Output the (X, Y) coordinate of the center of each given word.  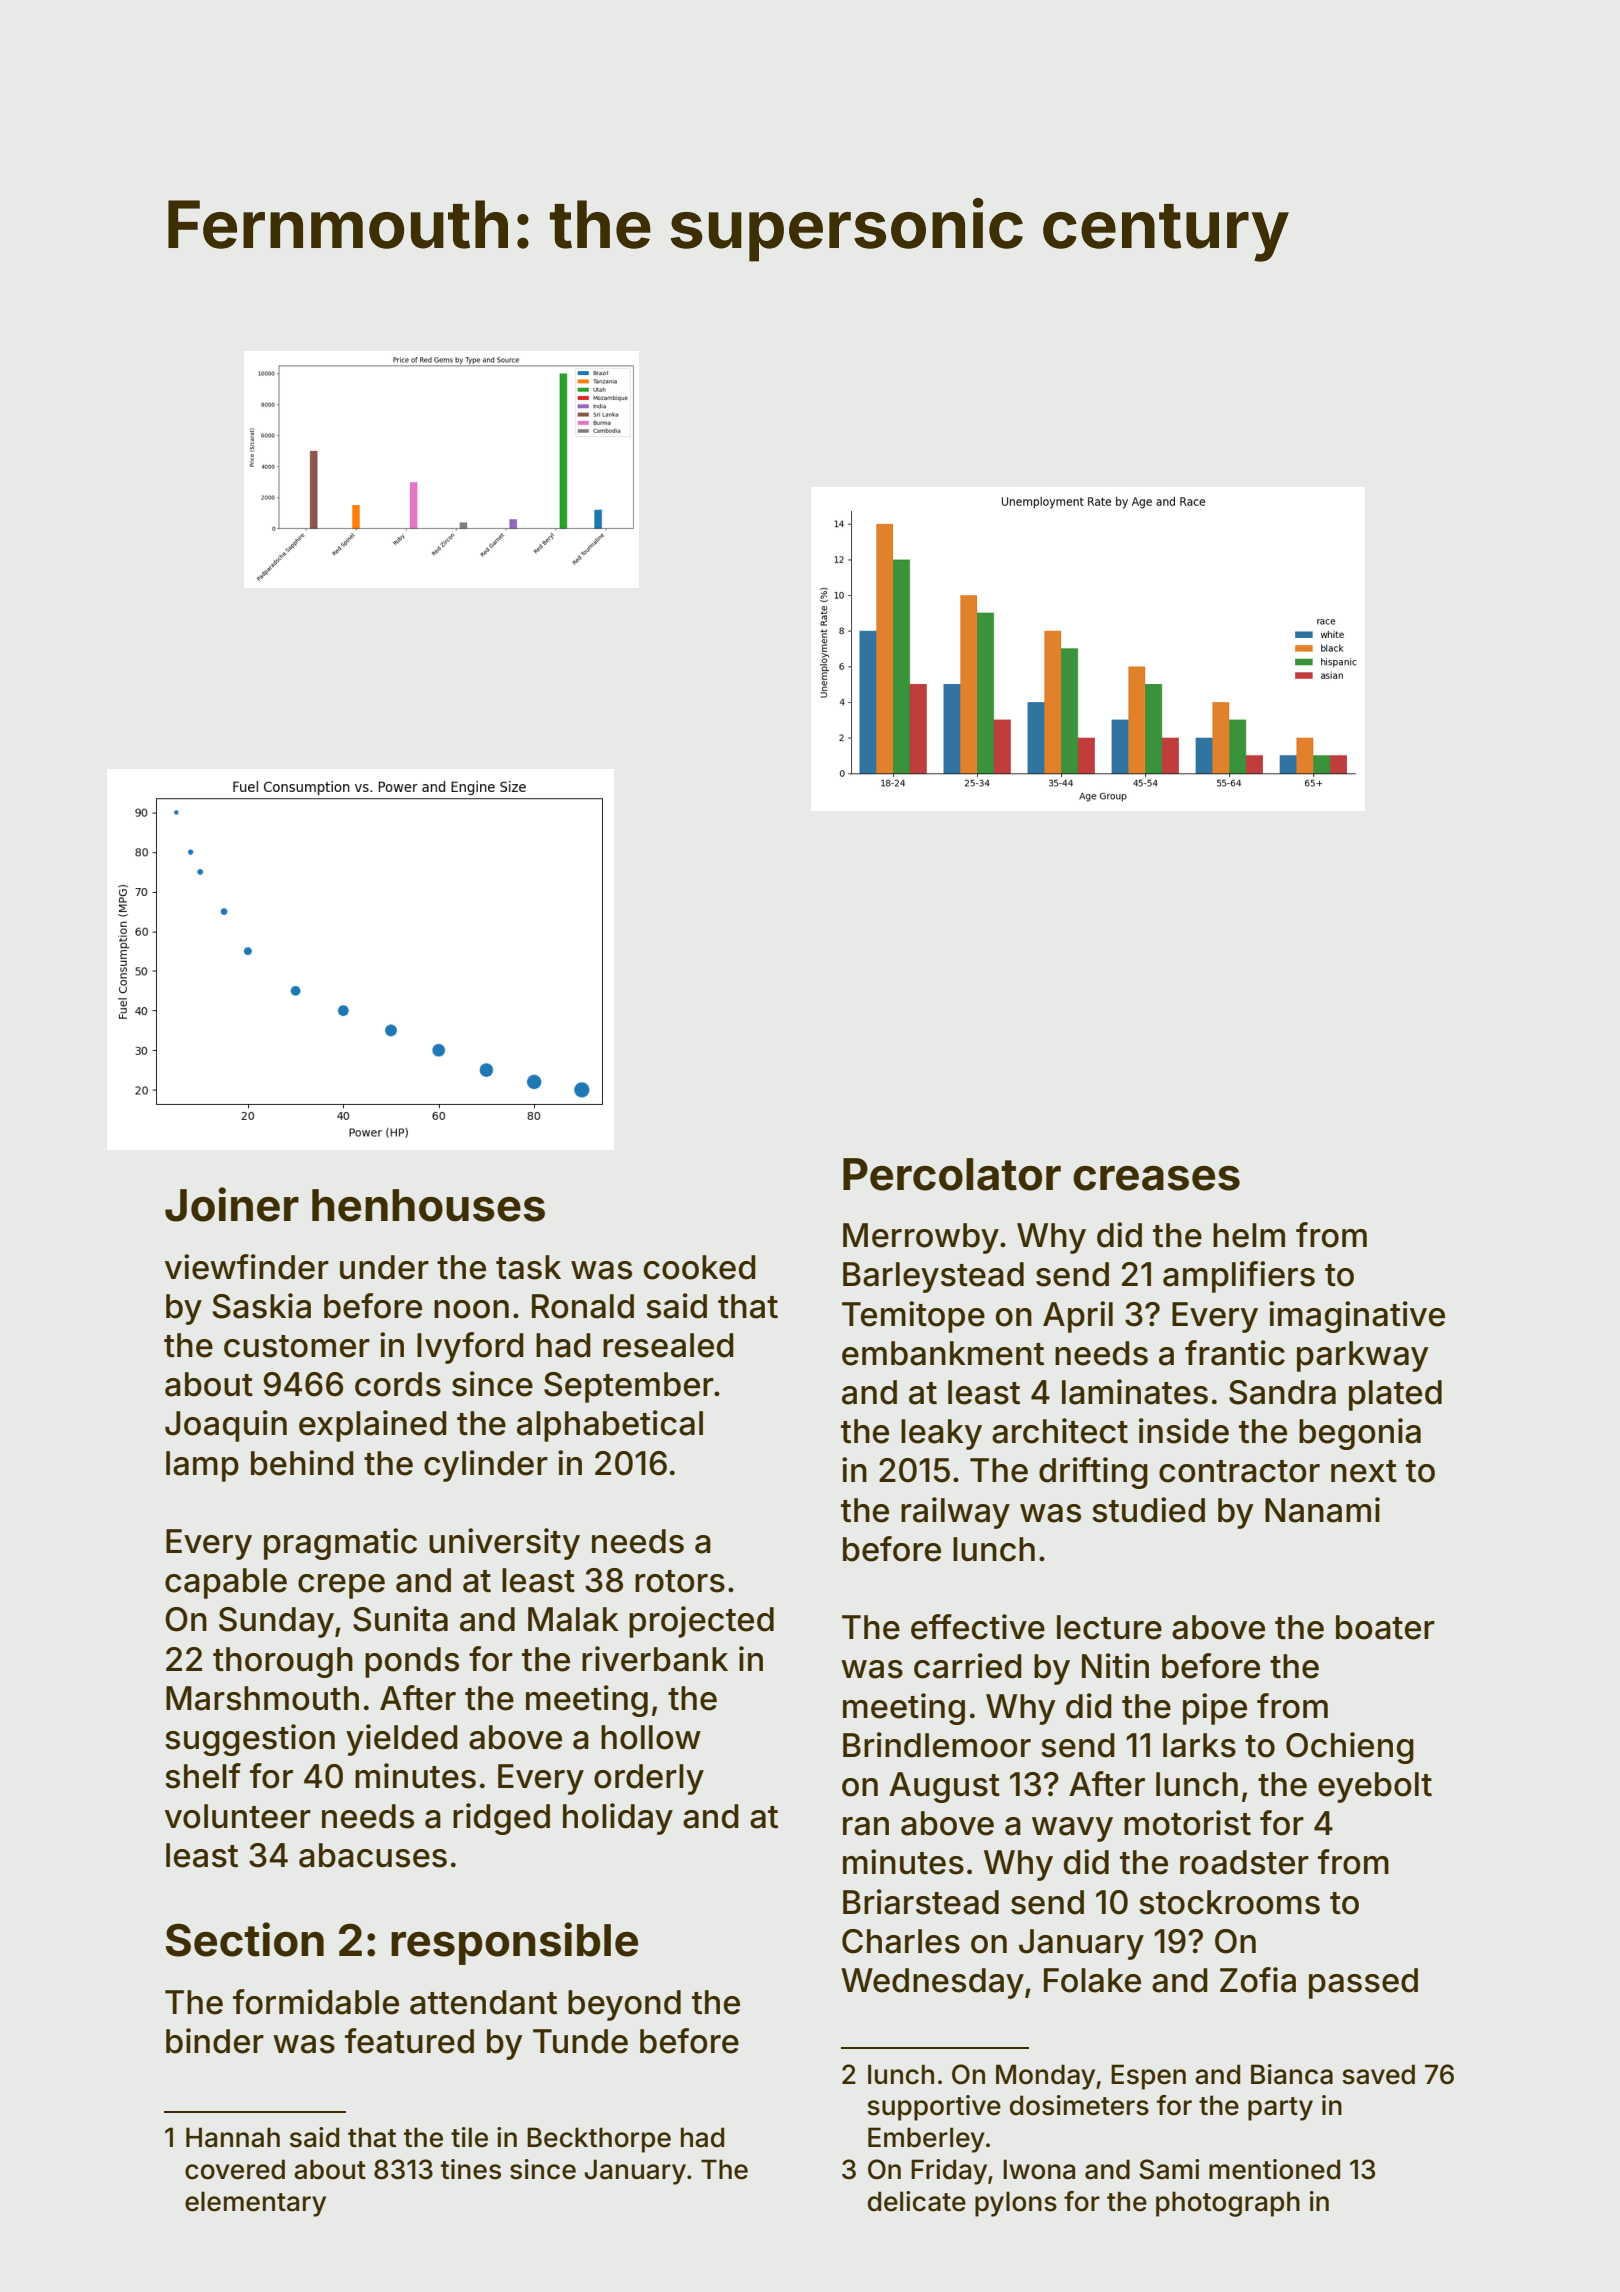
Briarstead (921, 1902)
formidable (316, 2002)
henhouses (428, 1205)
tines (471, 2169)
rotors (680, 1581)
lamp (202, 1466)
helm (1249, 1235)
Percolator (952, 1174)
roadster (1244, 1862)
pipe (1215, 1709)
